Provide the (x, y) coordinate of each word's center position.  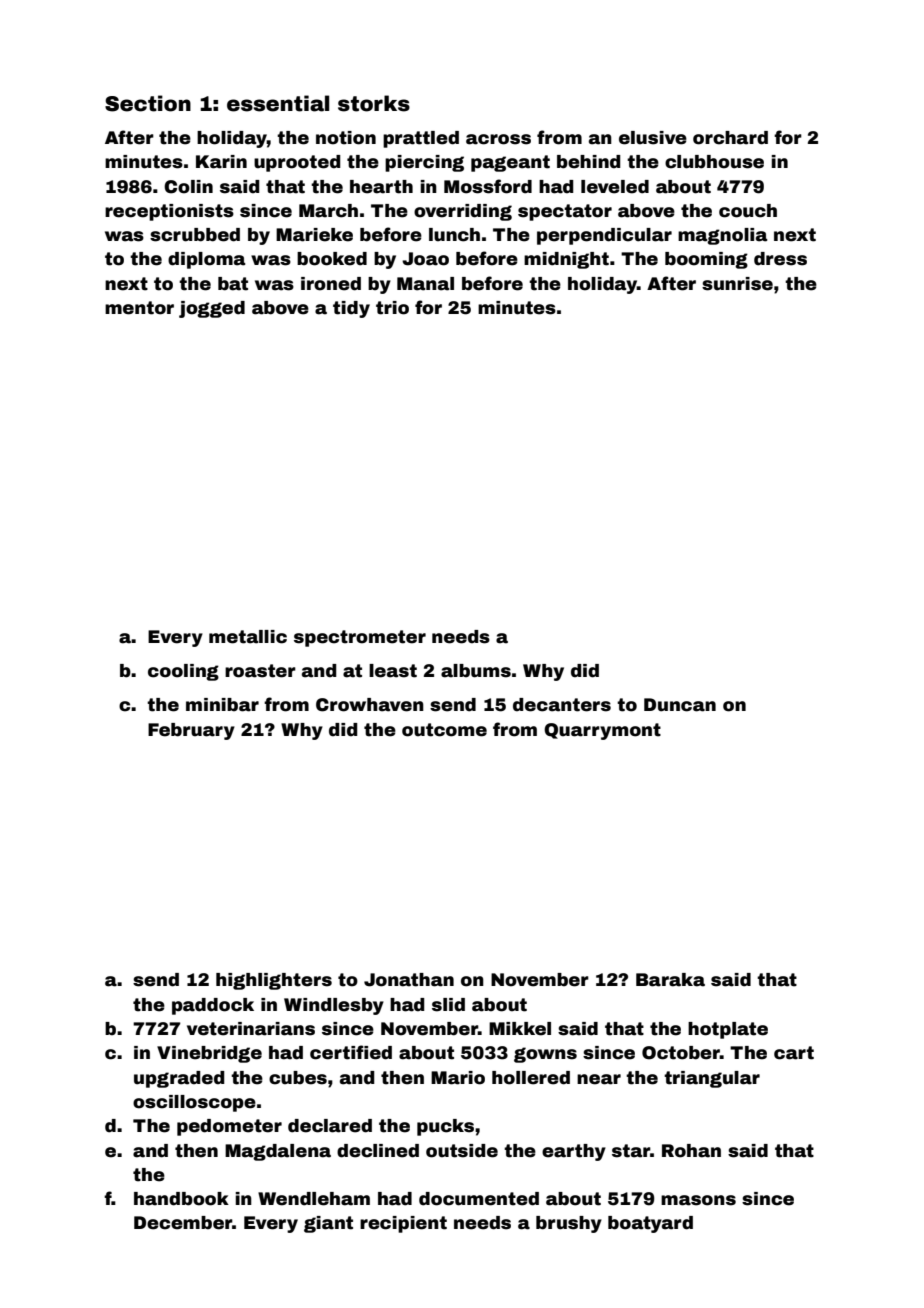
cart (794, 1053)
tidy (351, 309)
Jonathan (409, 980)
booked (332, 259)
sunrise (737, 284)
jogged (212, 309)
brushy (569, 1224)
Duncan (680, 705)
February (191, 731)
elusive (653, 138)
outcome (444, 730)
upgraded (179, 1079)
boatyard (650, 1224)
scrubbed (195, 235)
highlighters (274, 981)
